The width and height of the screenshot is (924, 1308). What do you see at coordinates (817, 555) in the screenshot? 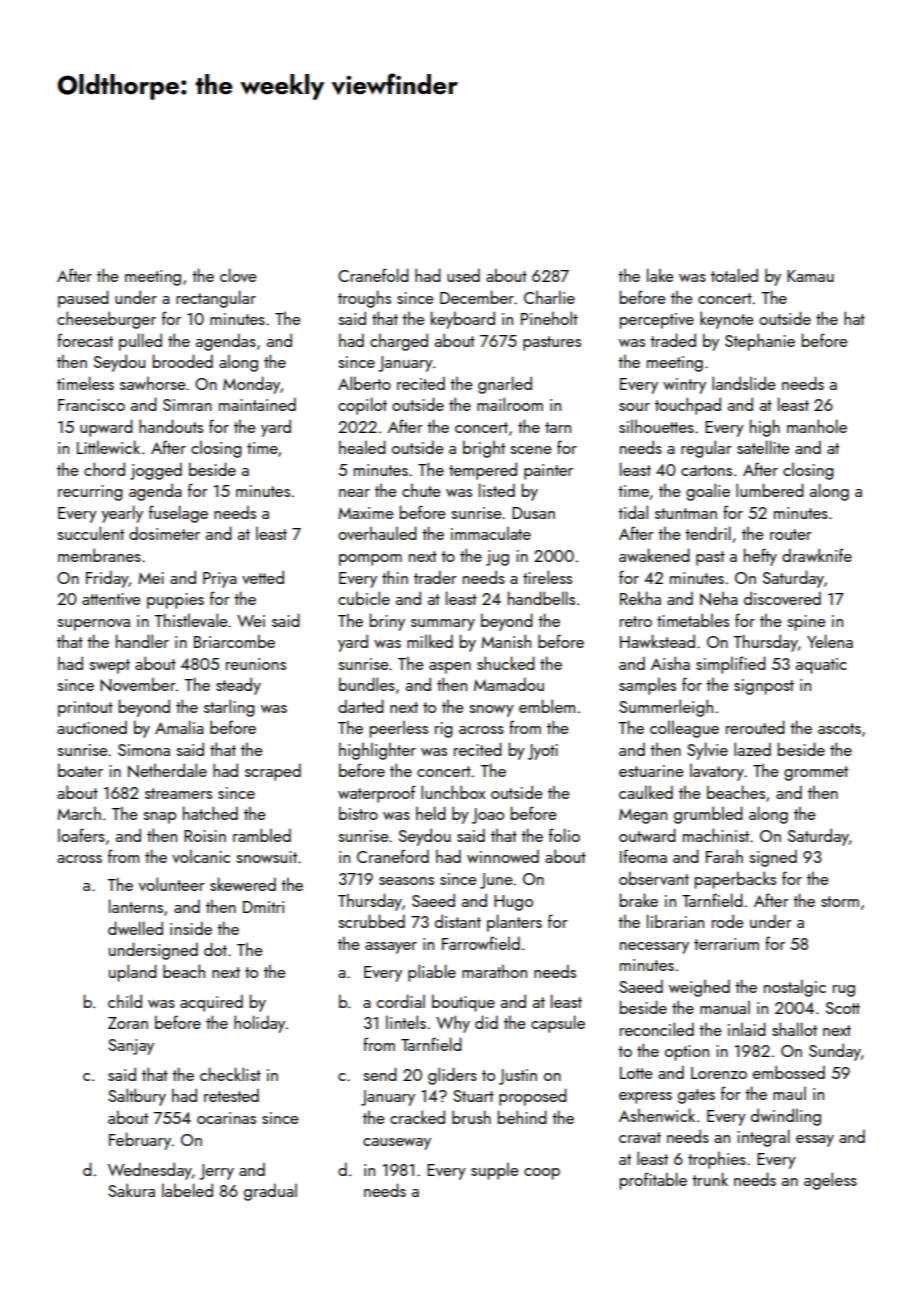
I see `drawknife` at bounding box center [817, 555].
